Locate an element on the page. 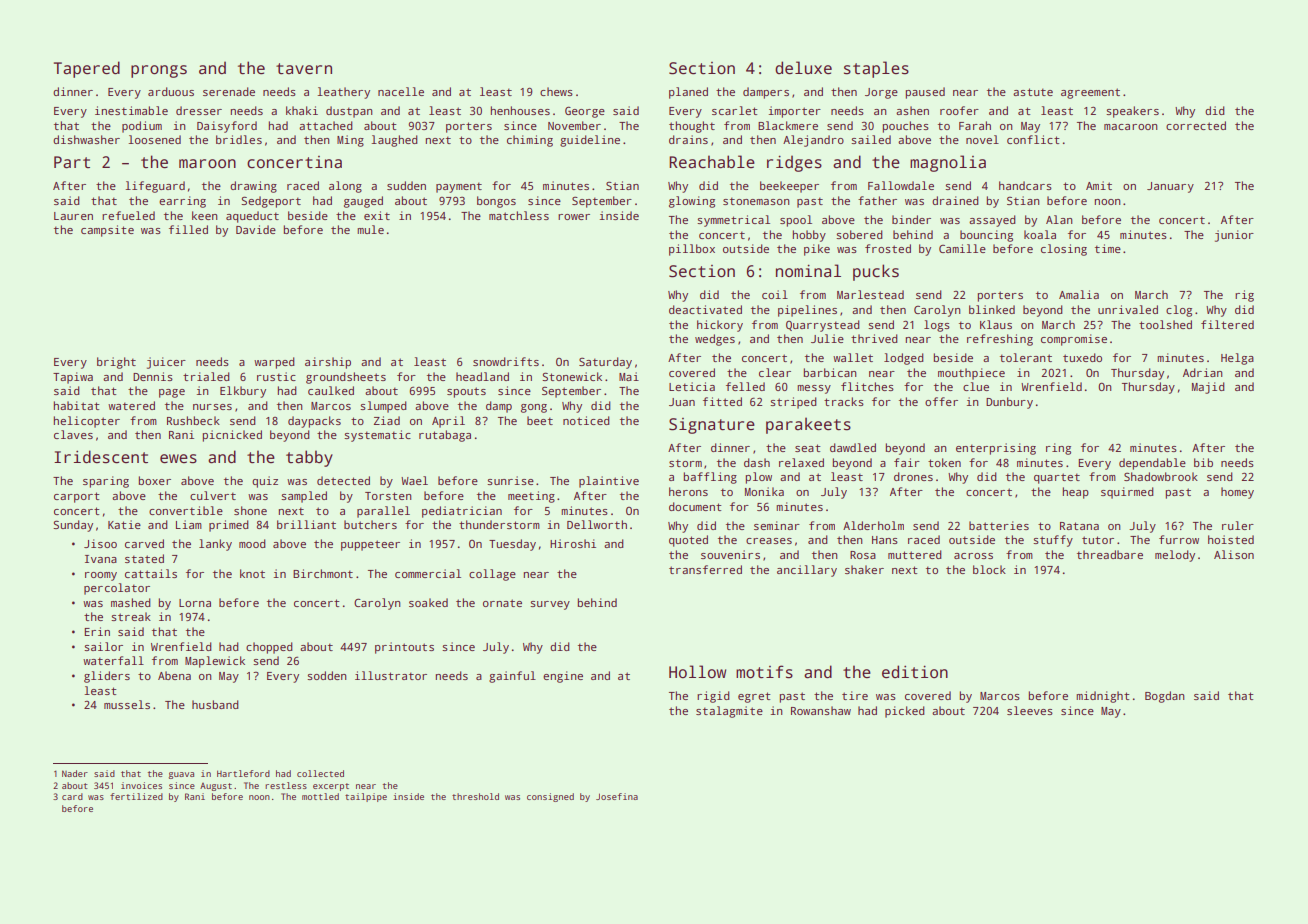 The image size is (1308, 924). campsite is located at coordinates (107, 231).
